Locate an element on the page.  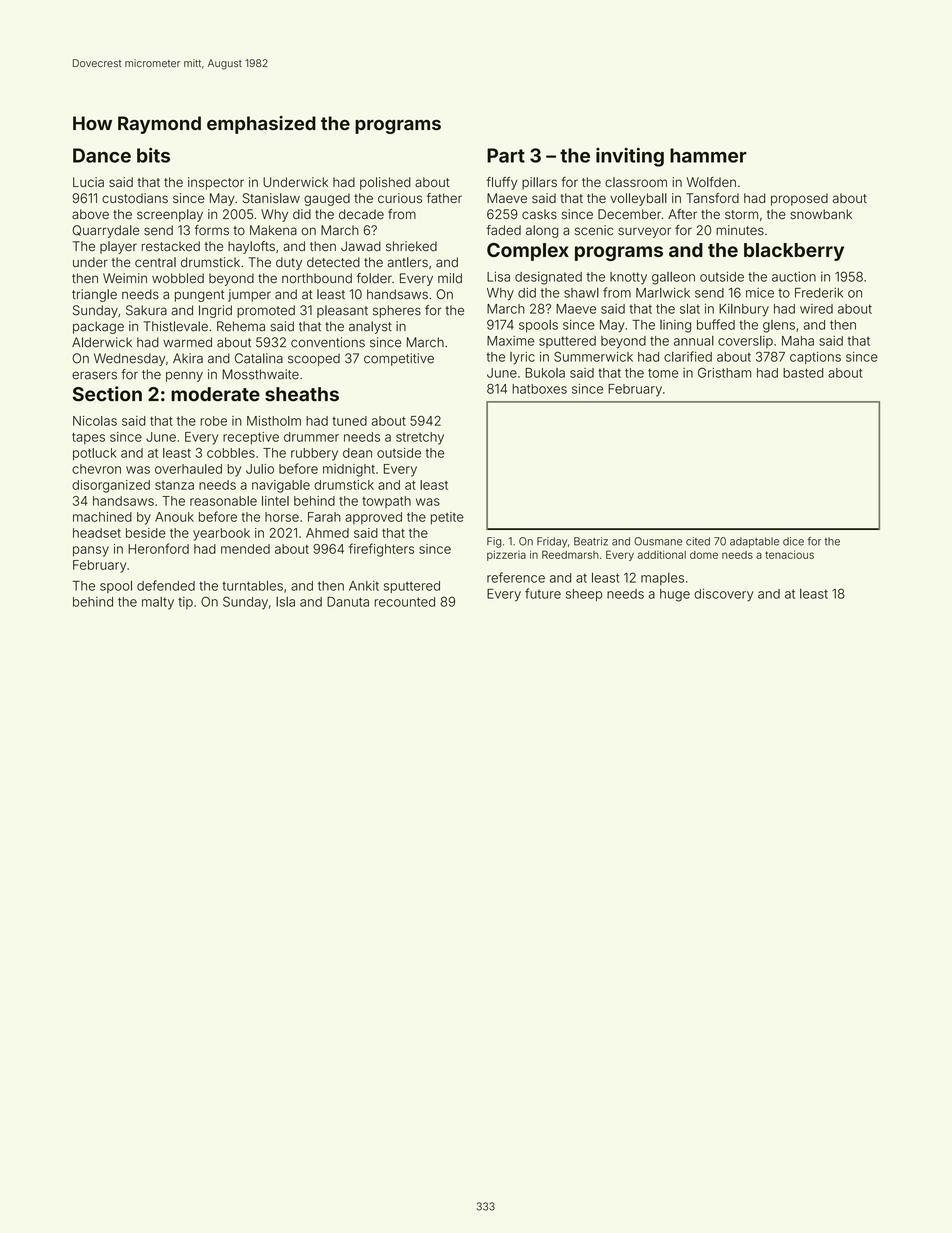
robe is located at coordinates (213, 421).
